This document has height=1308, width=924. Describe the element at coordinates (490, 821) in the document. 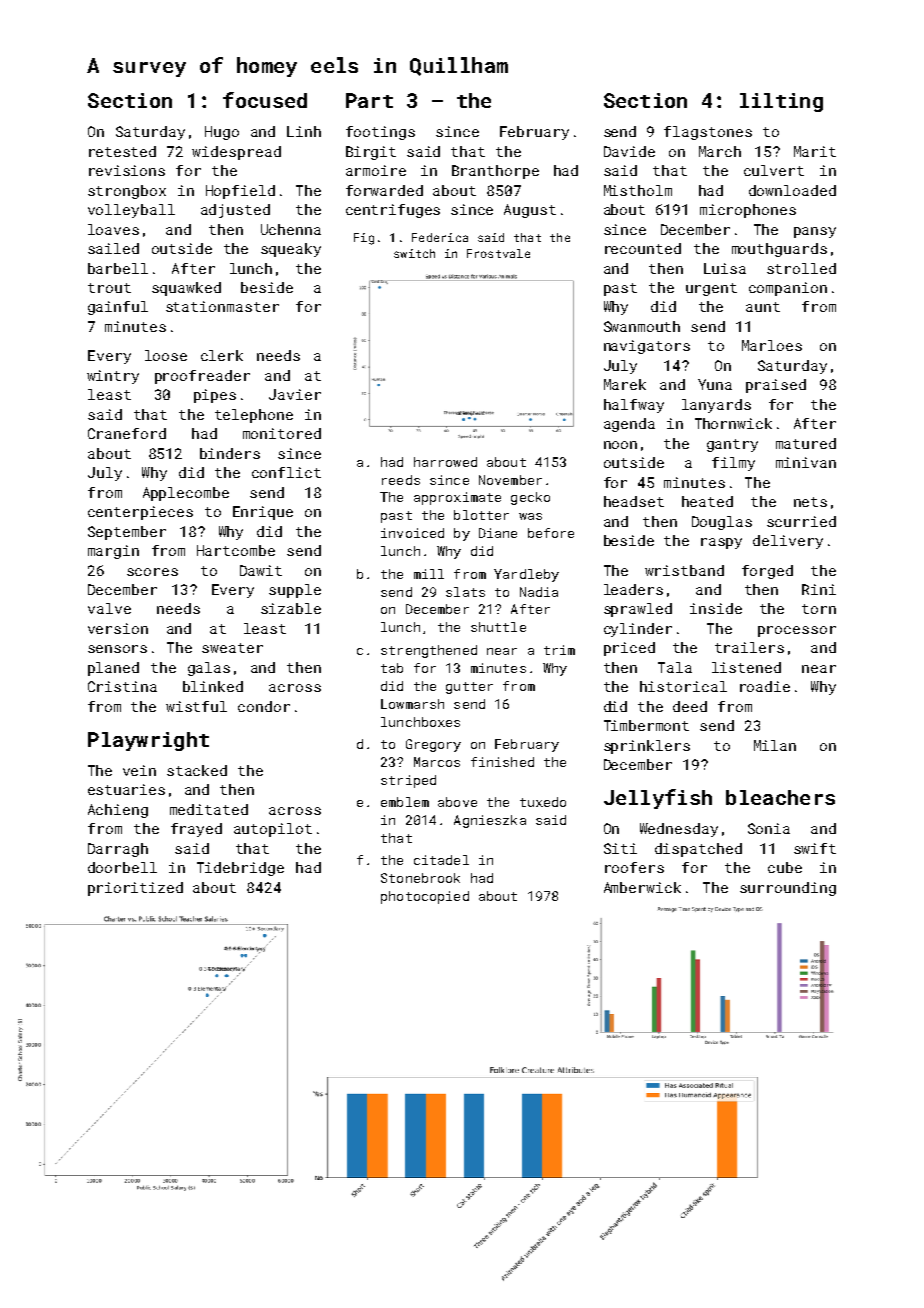

I see `Agnieszka` at that location.
